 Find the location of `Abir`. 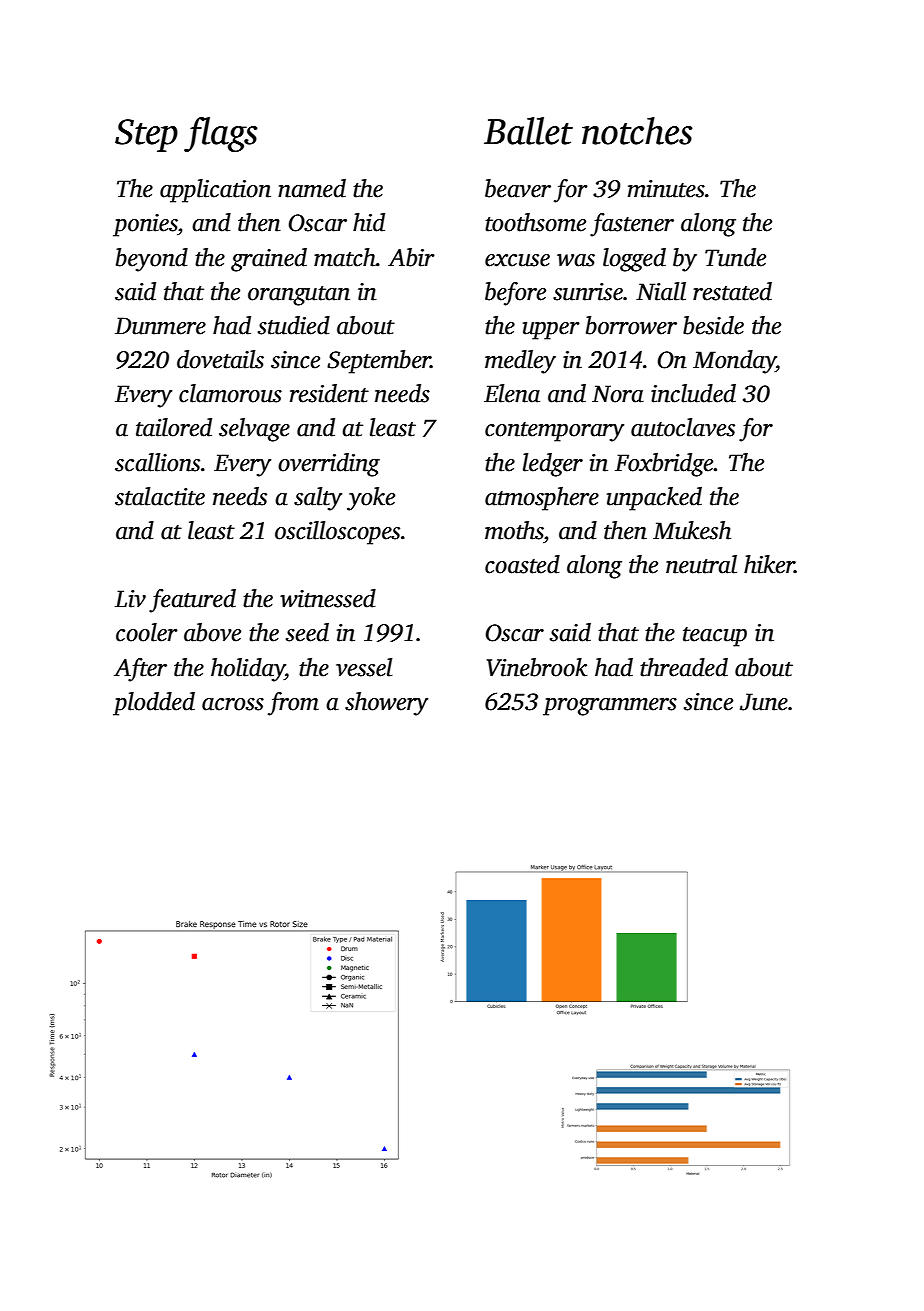

Abir is located at coordinates (411, 257).
